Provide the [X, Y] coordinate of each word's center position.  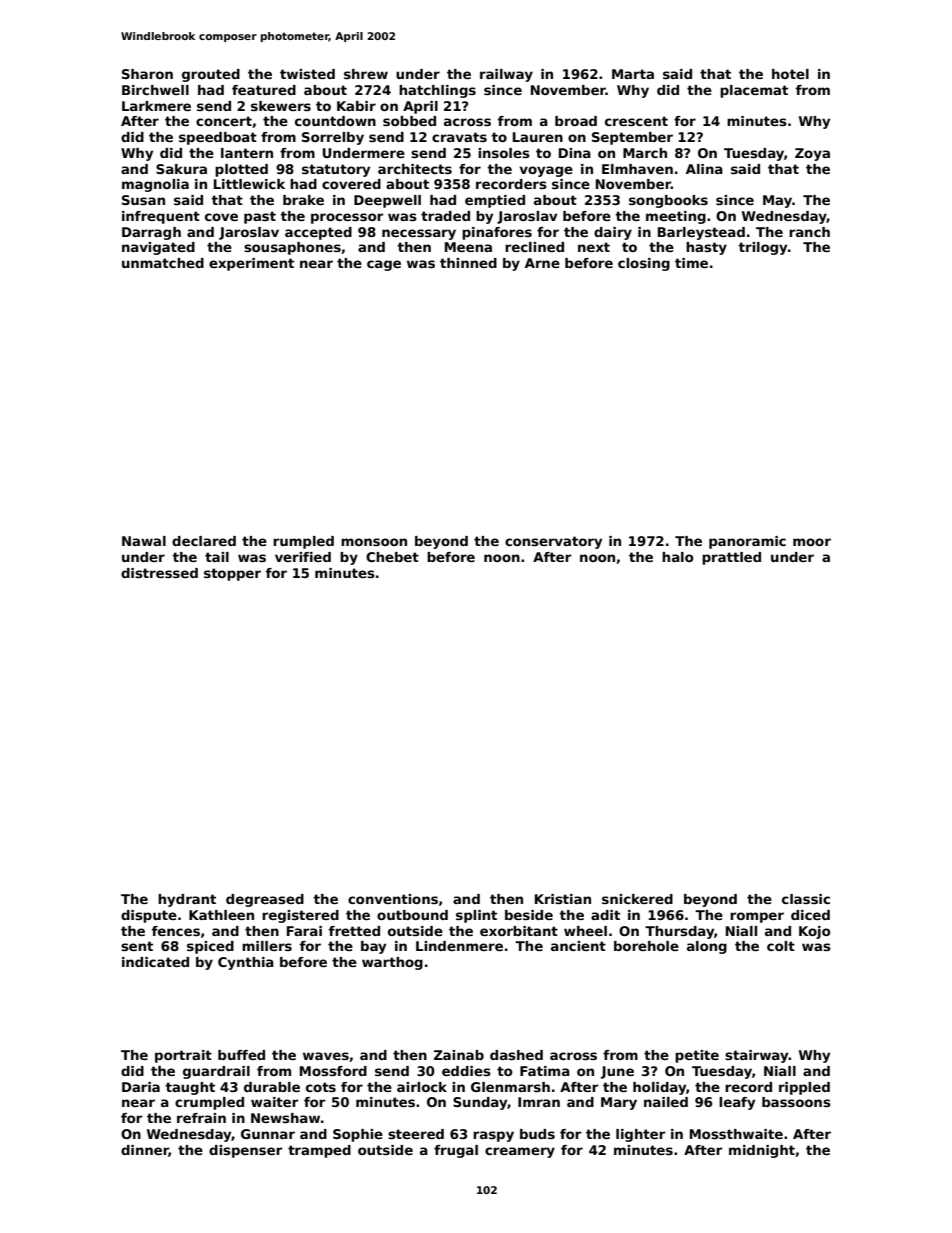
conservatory [553, 542]
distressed [159, 573]
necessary [419, 234]
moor [812, 542]
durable [272, 1087]
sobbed [409, 121]
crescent [636, 121]
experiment [251, 264]
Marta [633, 74]
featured [264, 90]
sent [137, 946]
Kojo [815, 932]
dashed [516, 1055]
